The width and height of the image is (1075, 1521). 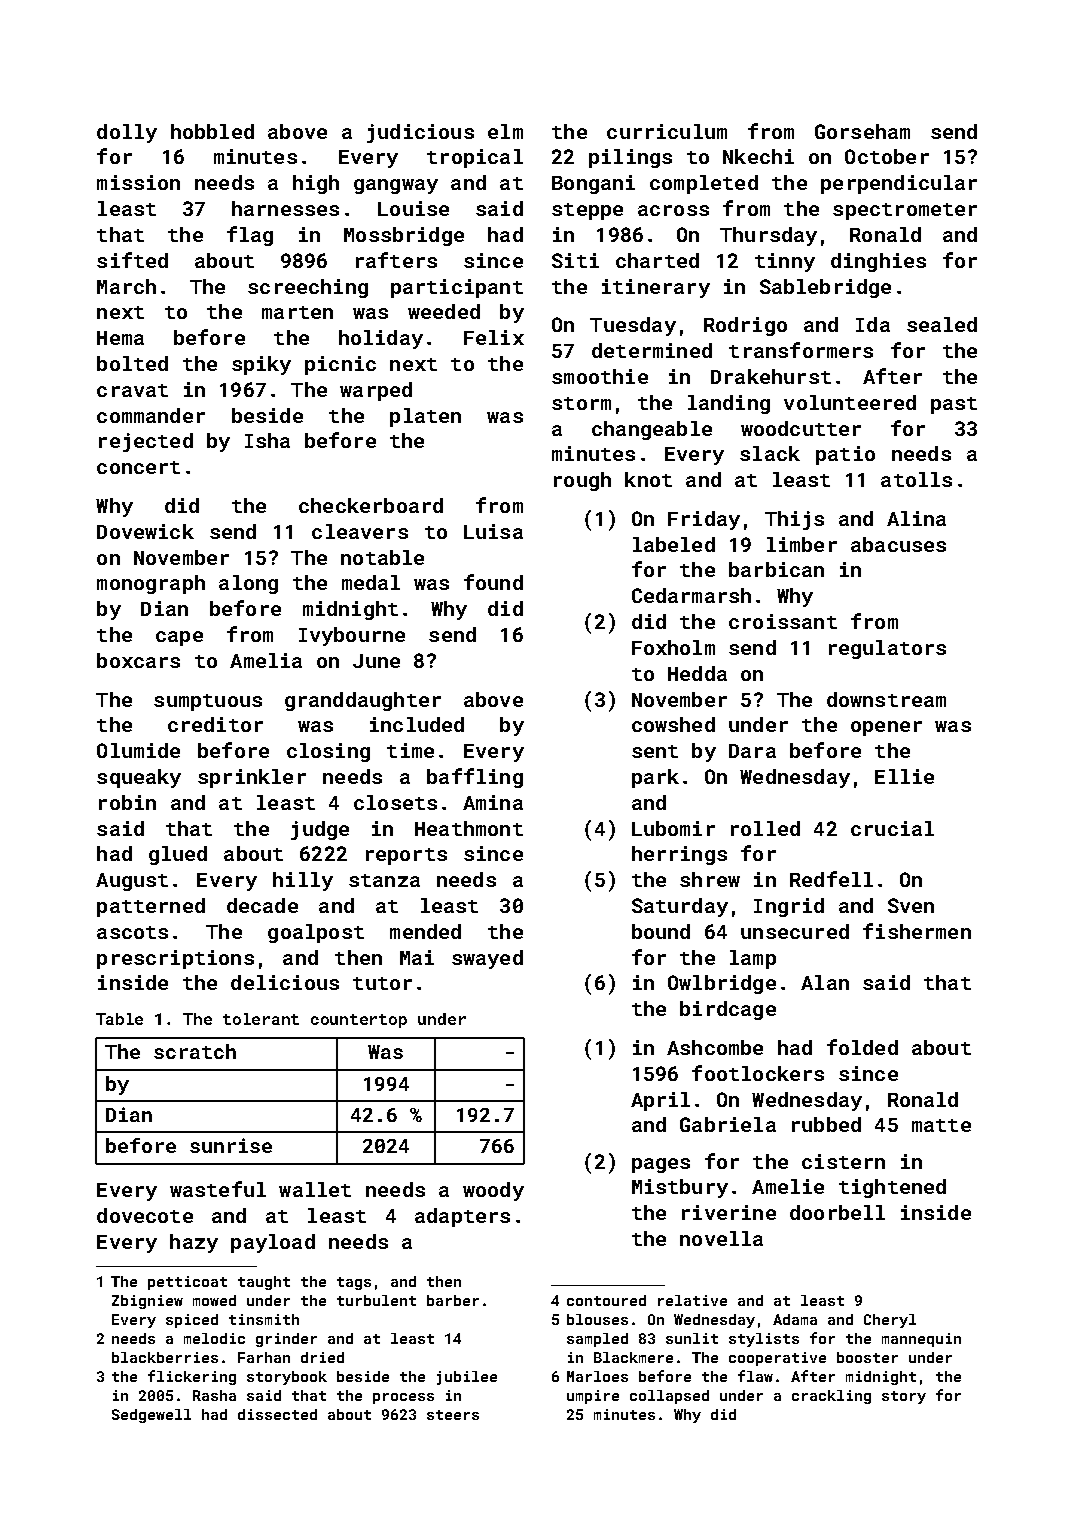 What do you see at coordinates (667, 131) in the image?
I see `curriculum` at bounding box center [667, 131].
